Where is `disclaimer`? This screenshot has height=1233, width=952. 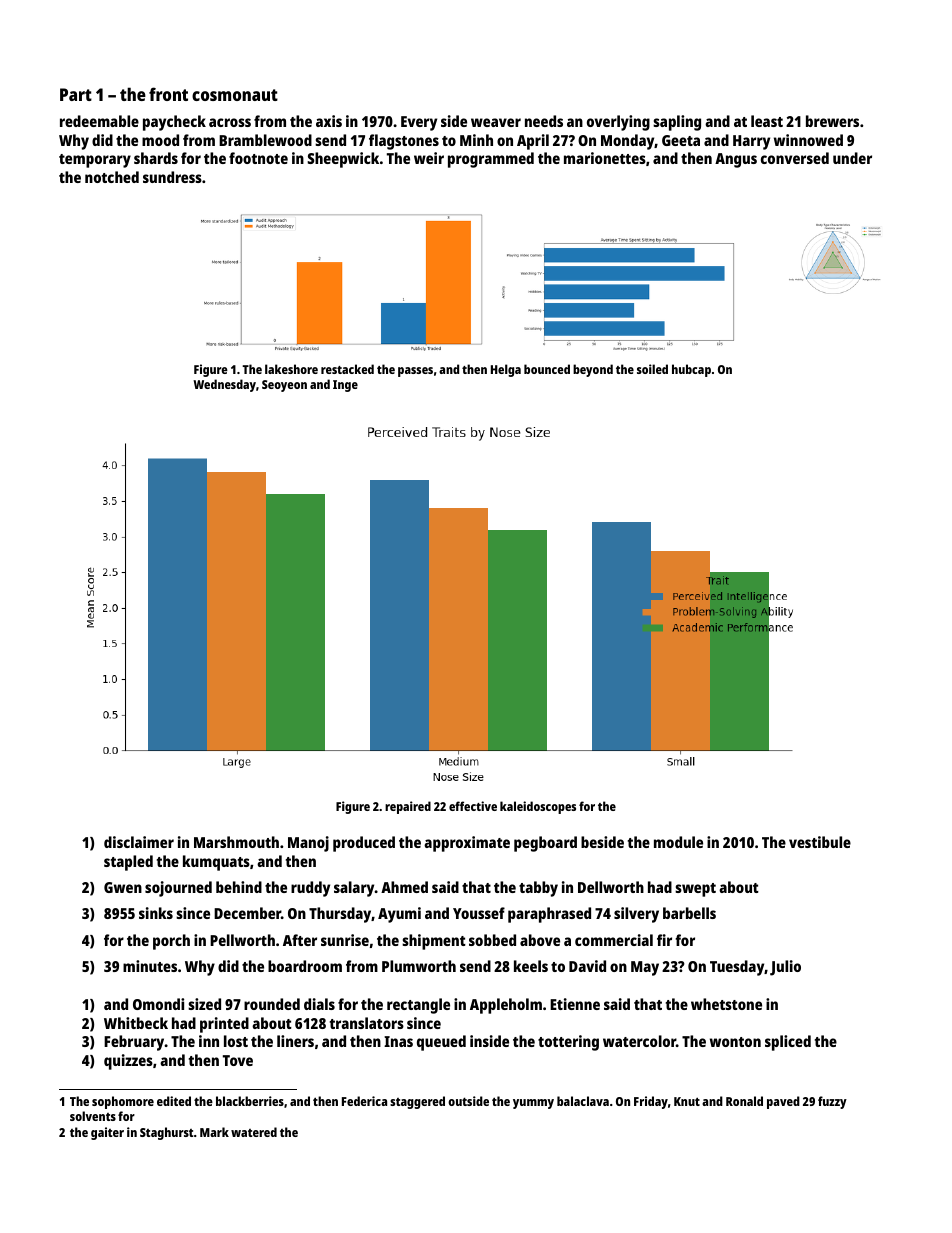 disclaimer is located at coordinates (139, 842).
